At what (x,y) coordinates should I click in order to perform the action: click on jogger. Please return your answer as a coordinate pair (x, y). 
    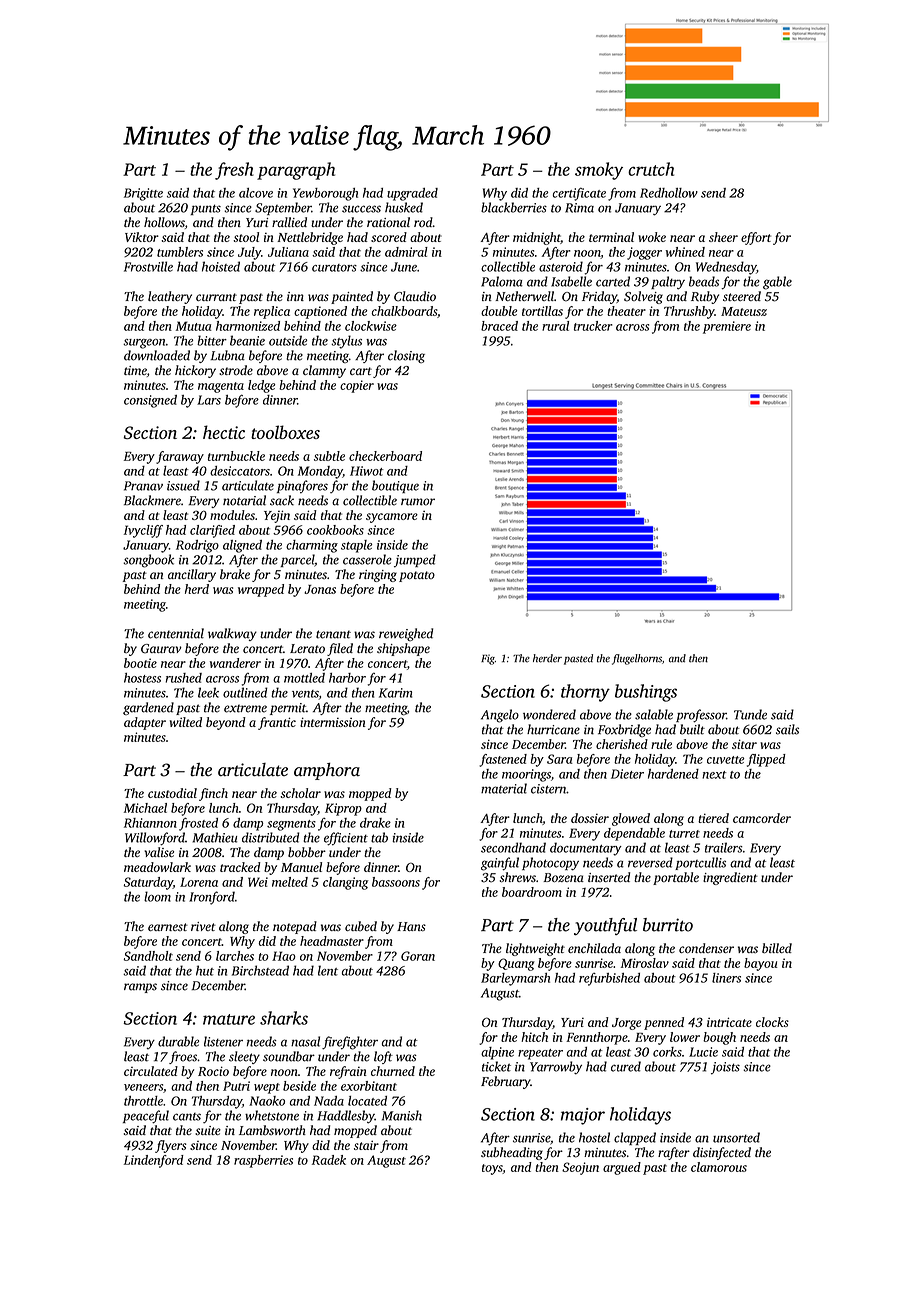
    Looking at the image, I should click on (644, 253).
